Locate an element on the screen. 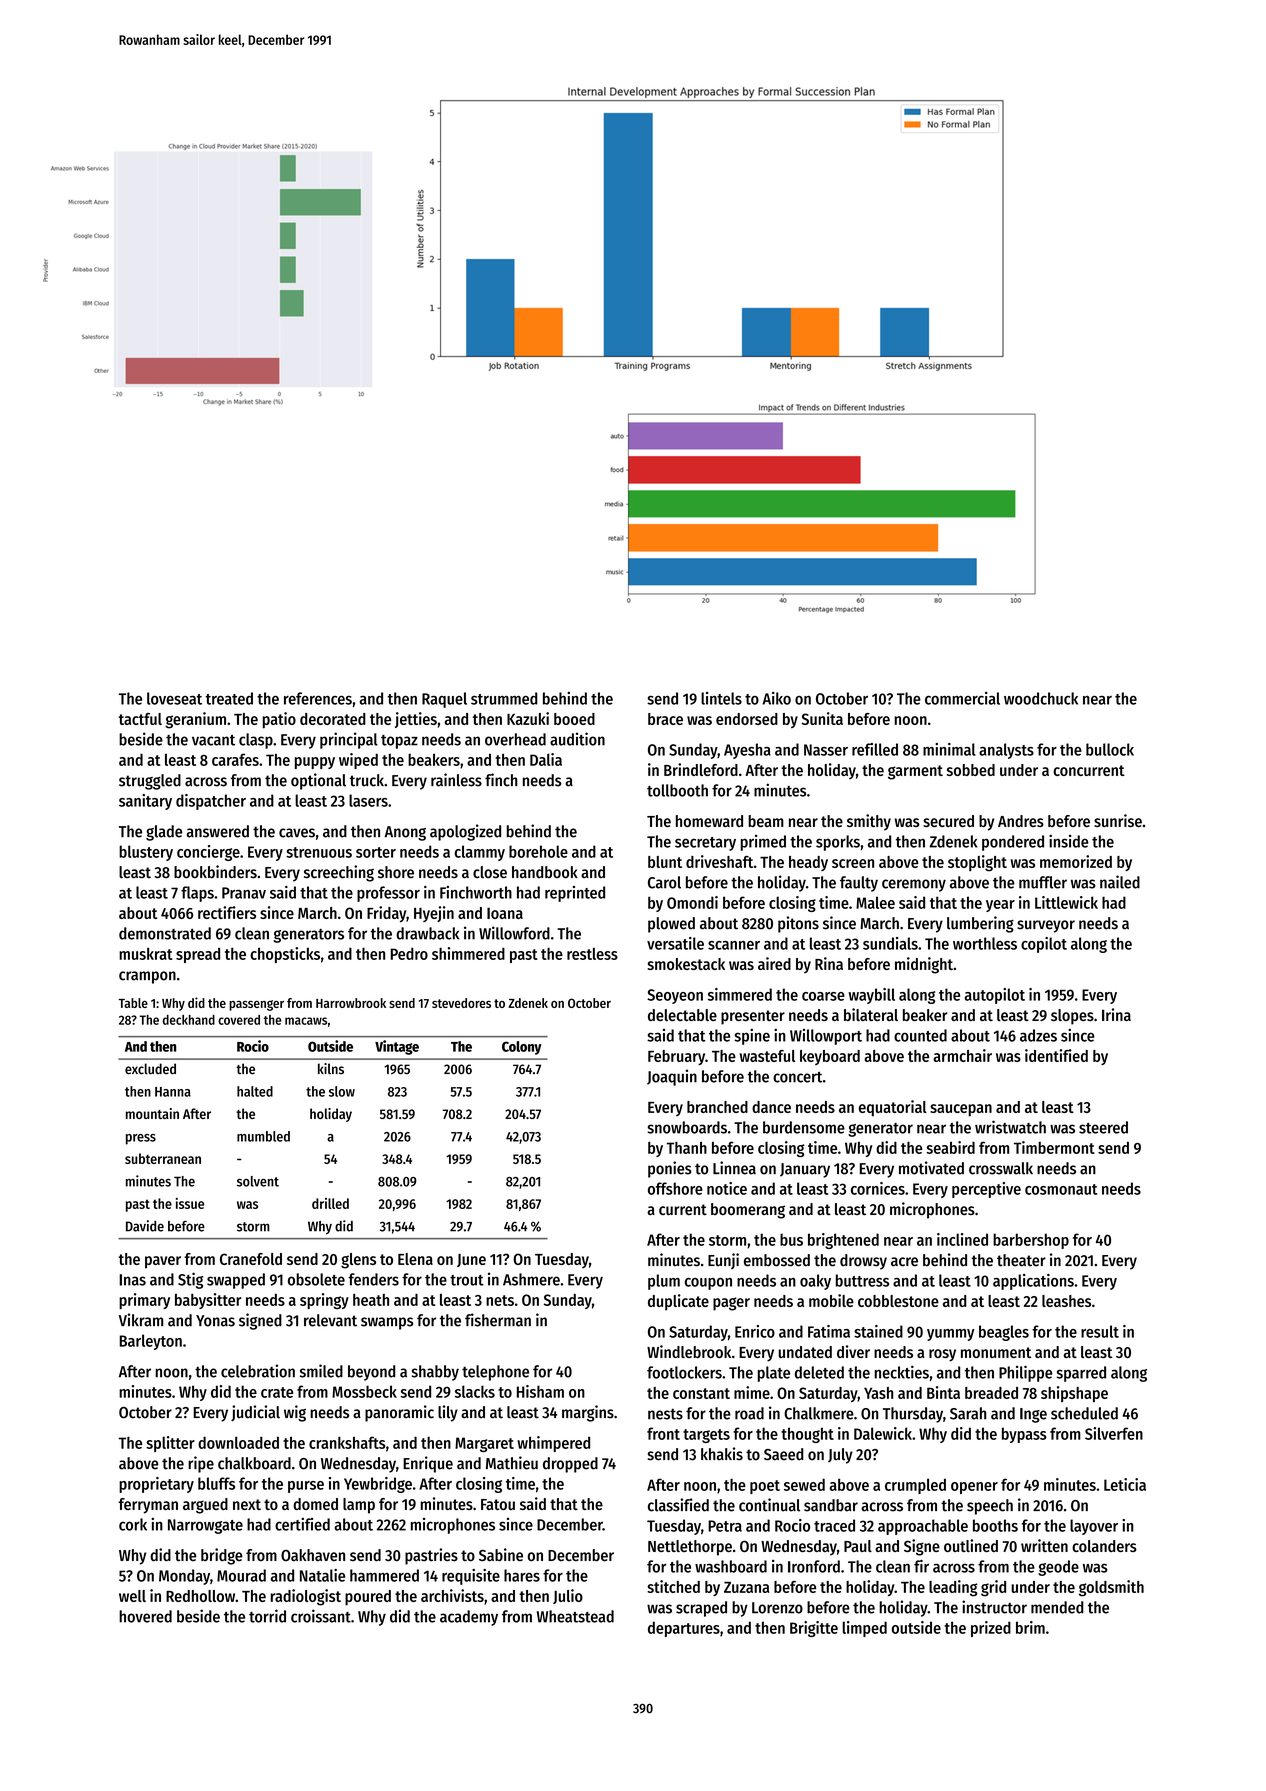 The image size is (1266, 1791). prized is located at coordinates (991, 1629).
